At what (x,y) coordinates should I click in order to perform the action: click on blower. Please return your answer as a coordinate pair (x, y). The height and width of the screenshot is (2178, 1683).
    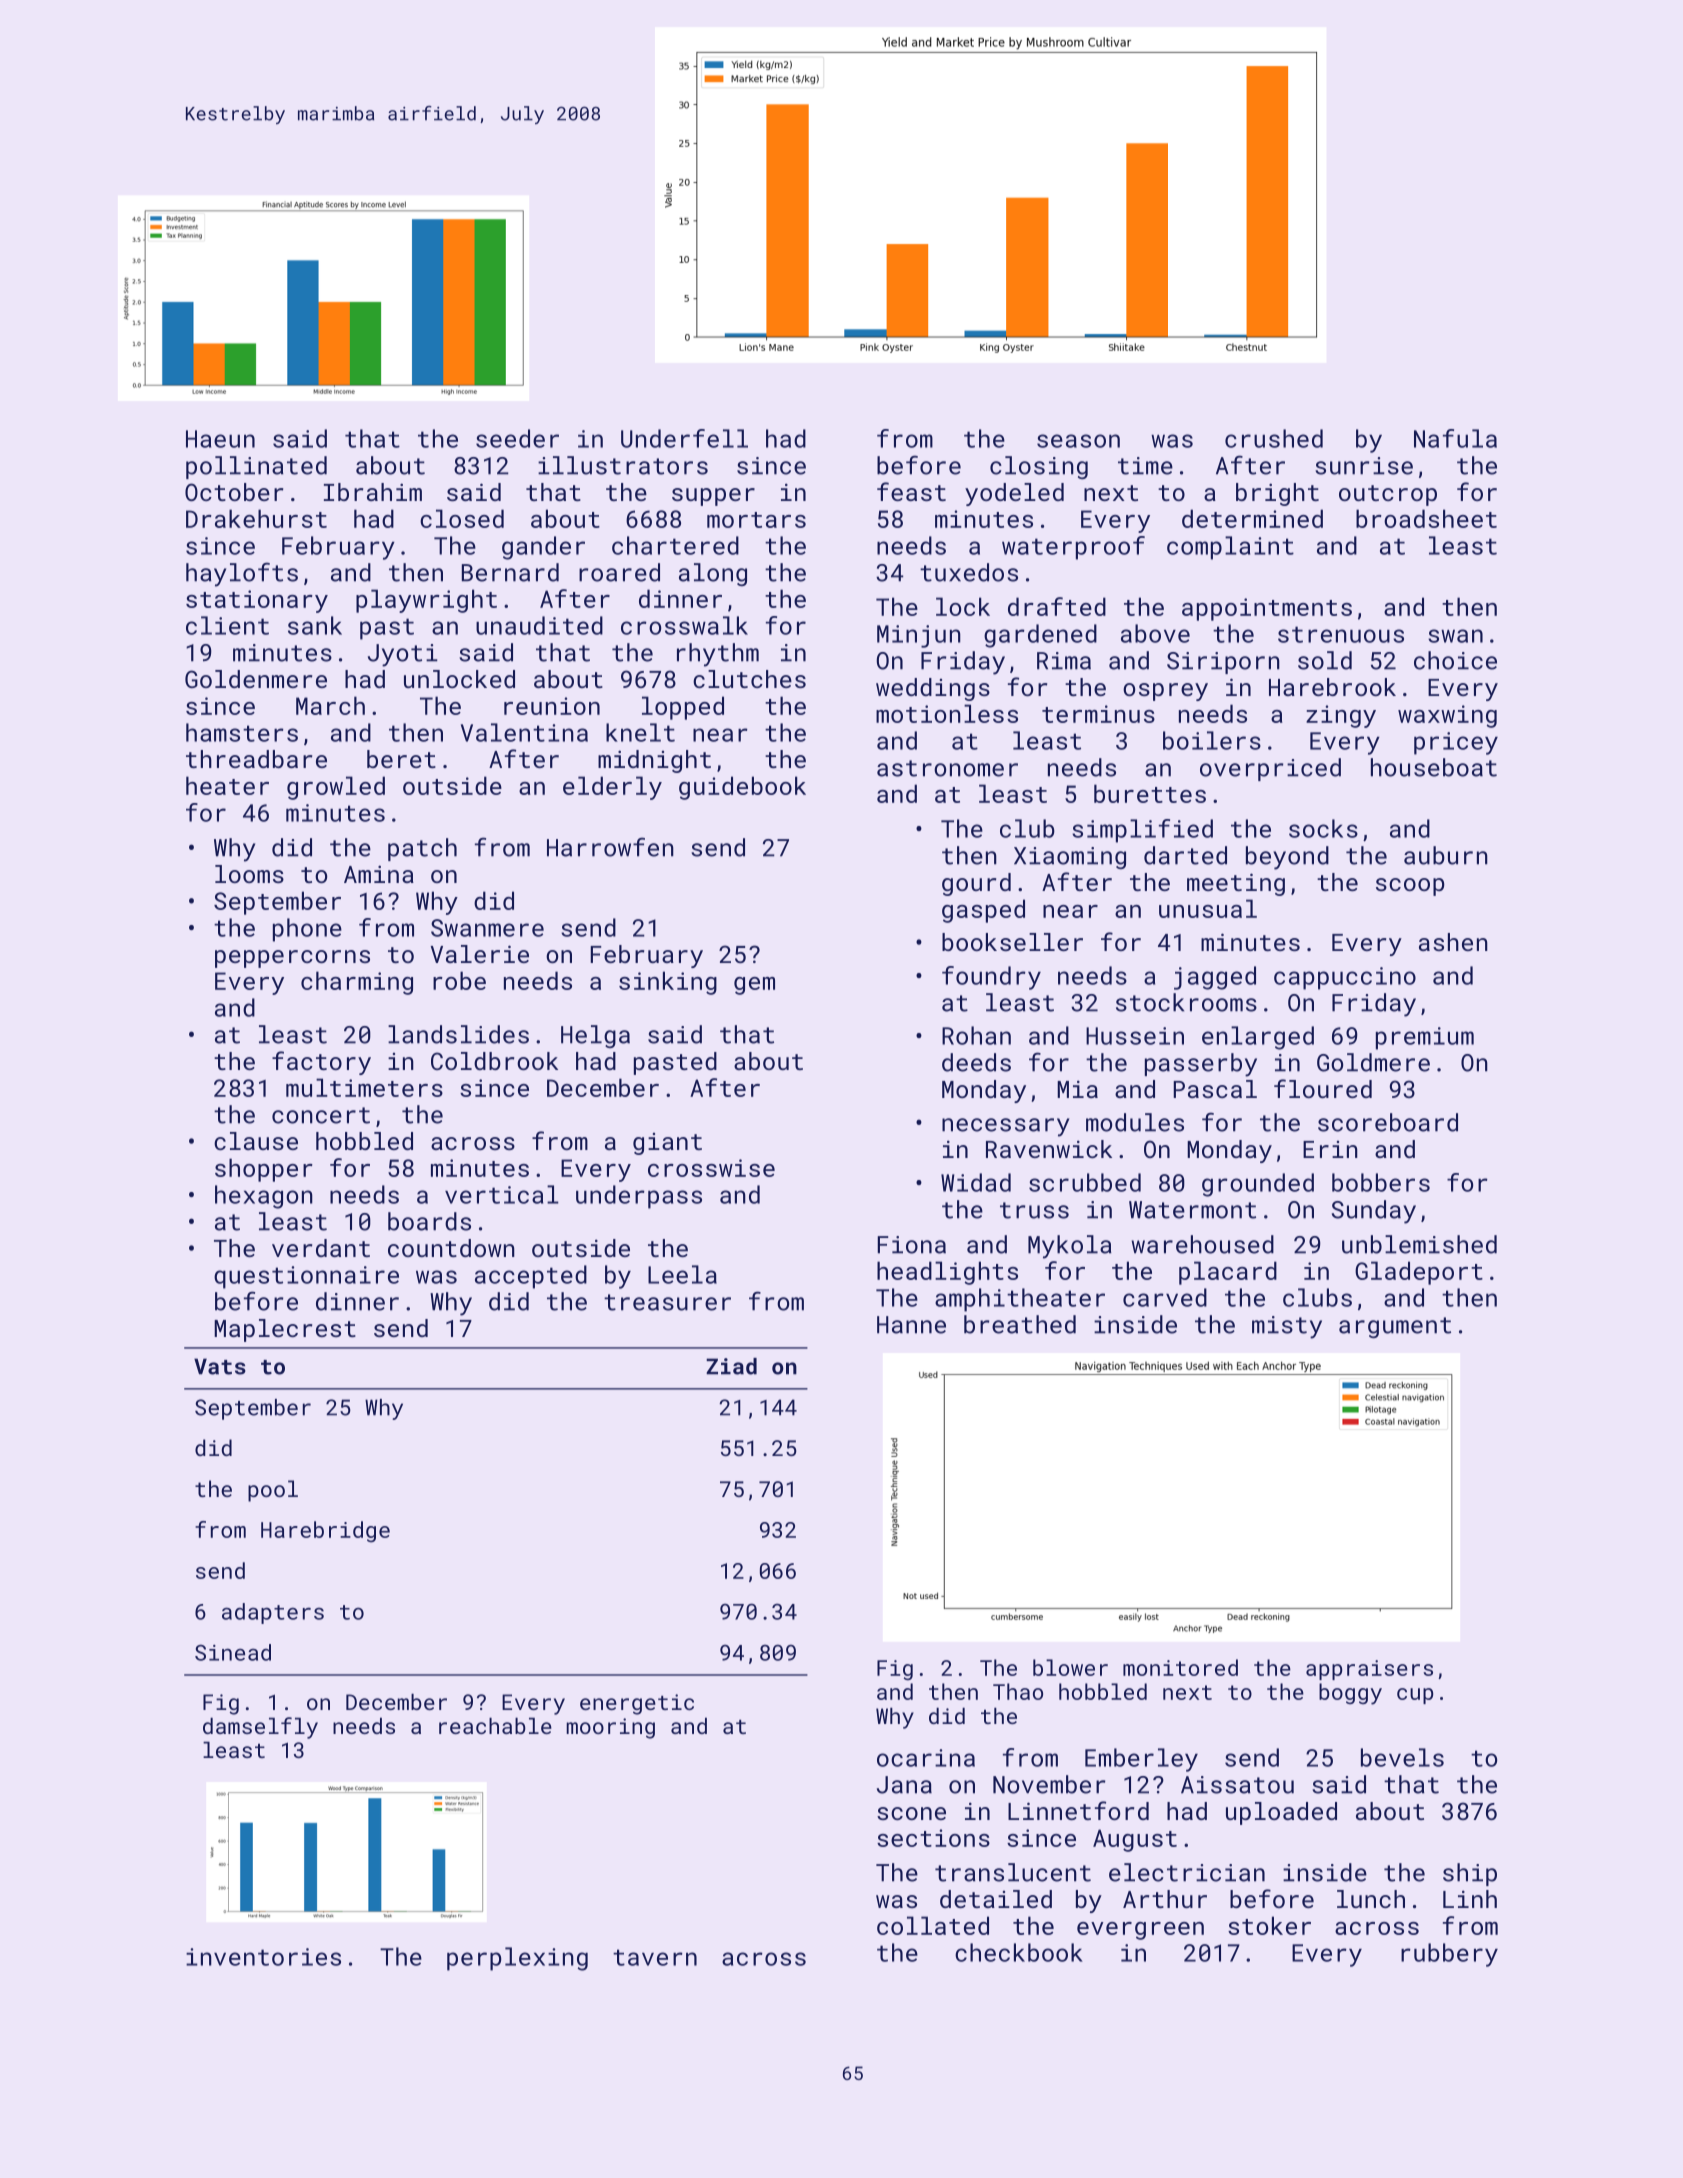
    Looking at the image, I should click on (1070, 1667).
